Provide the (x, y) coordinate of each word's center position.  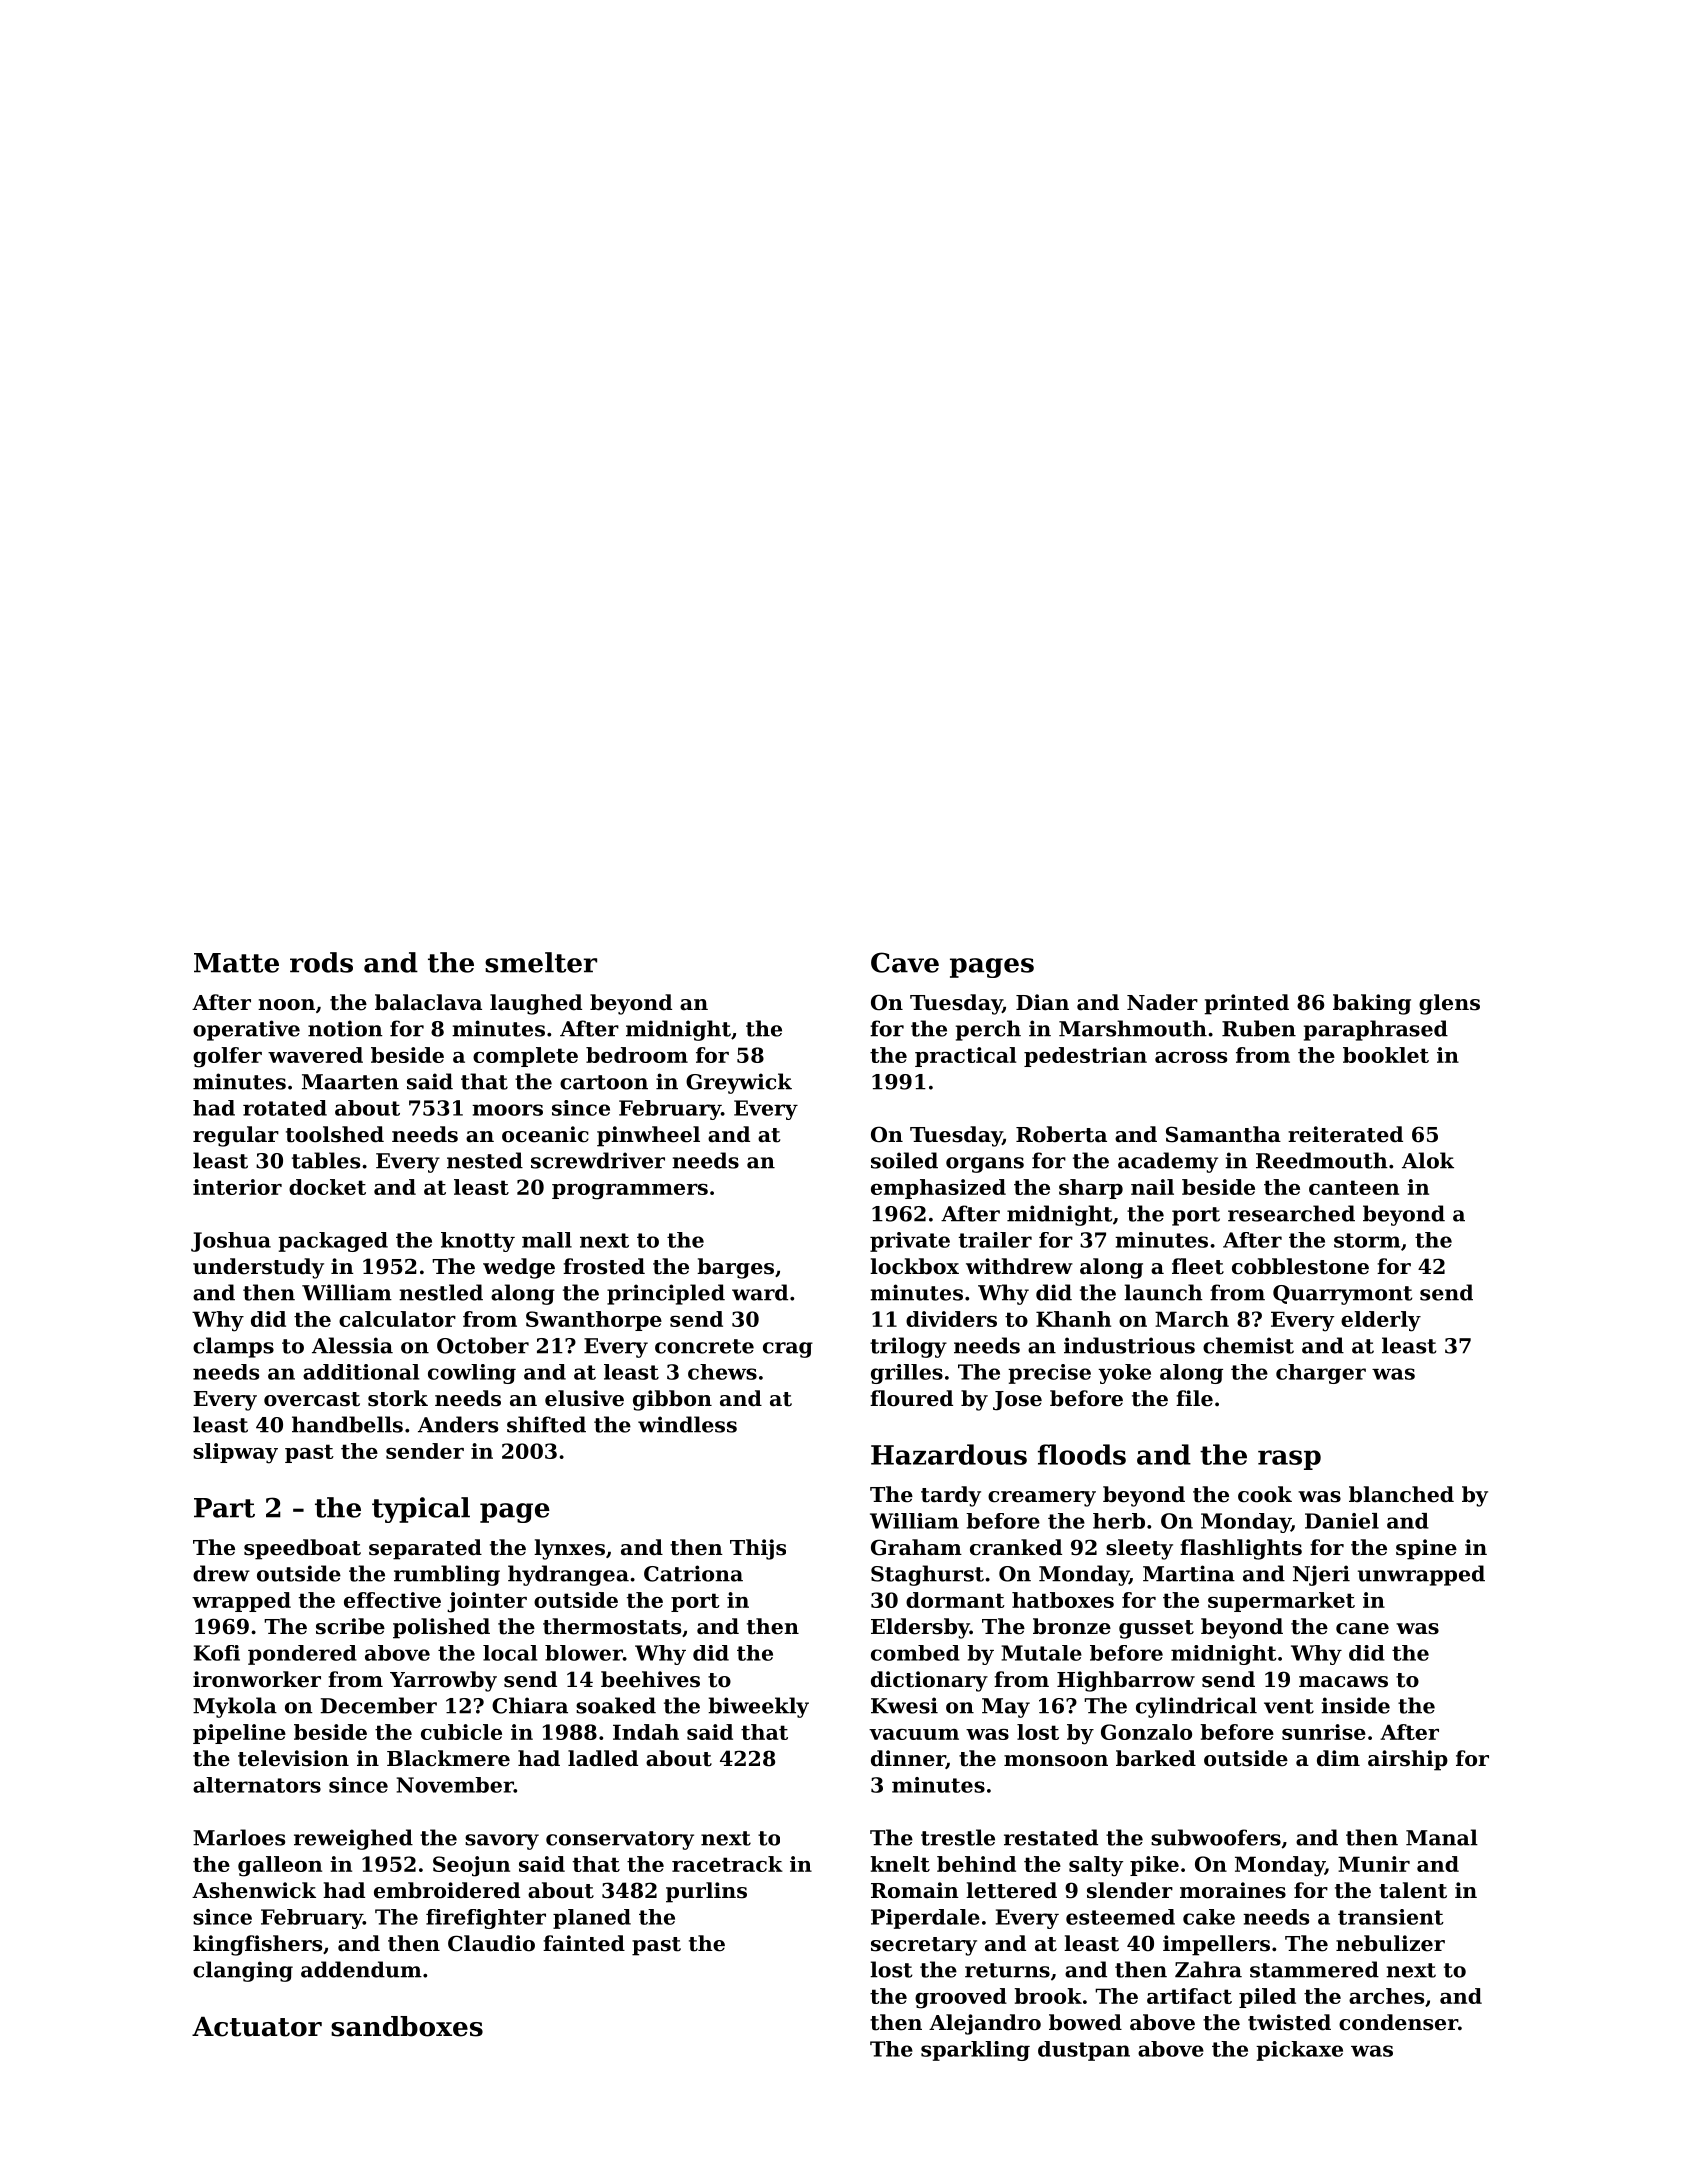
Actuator (257, 2026)
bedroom (637, 1055)
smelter (541, 962)
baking (1372, 1004)
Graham (916, 1547)
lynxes (569, 1549)
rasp (1289, 1460)
